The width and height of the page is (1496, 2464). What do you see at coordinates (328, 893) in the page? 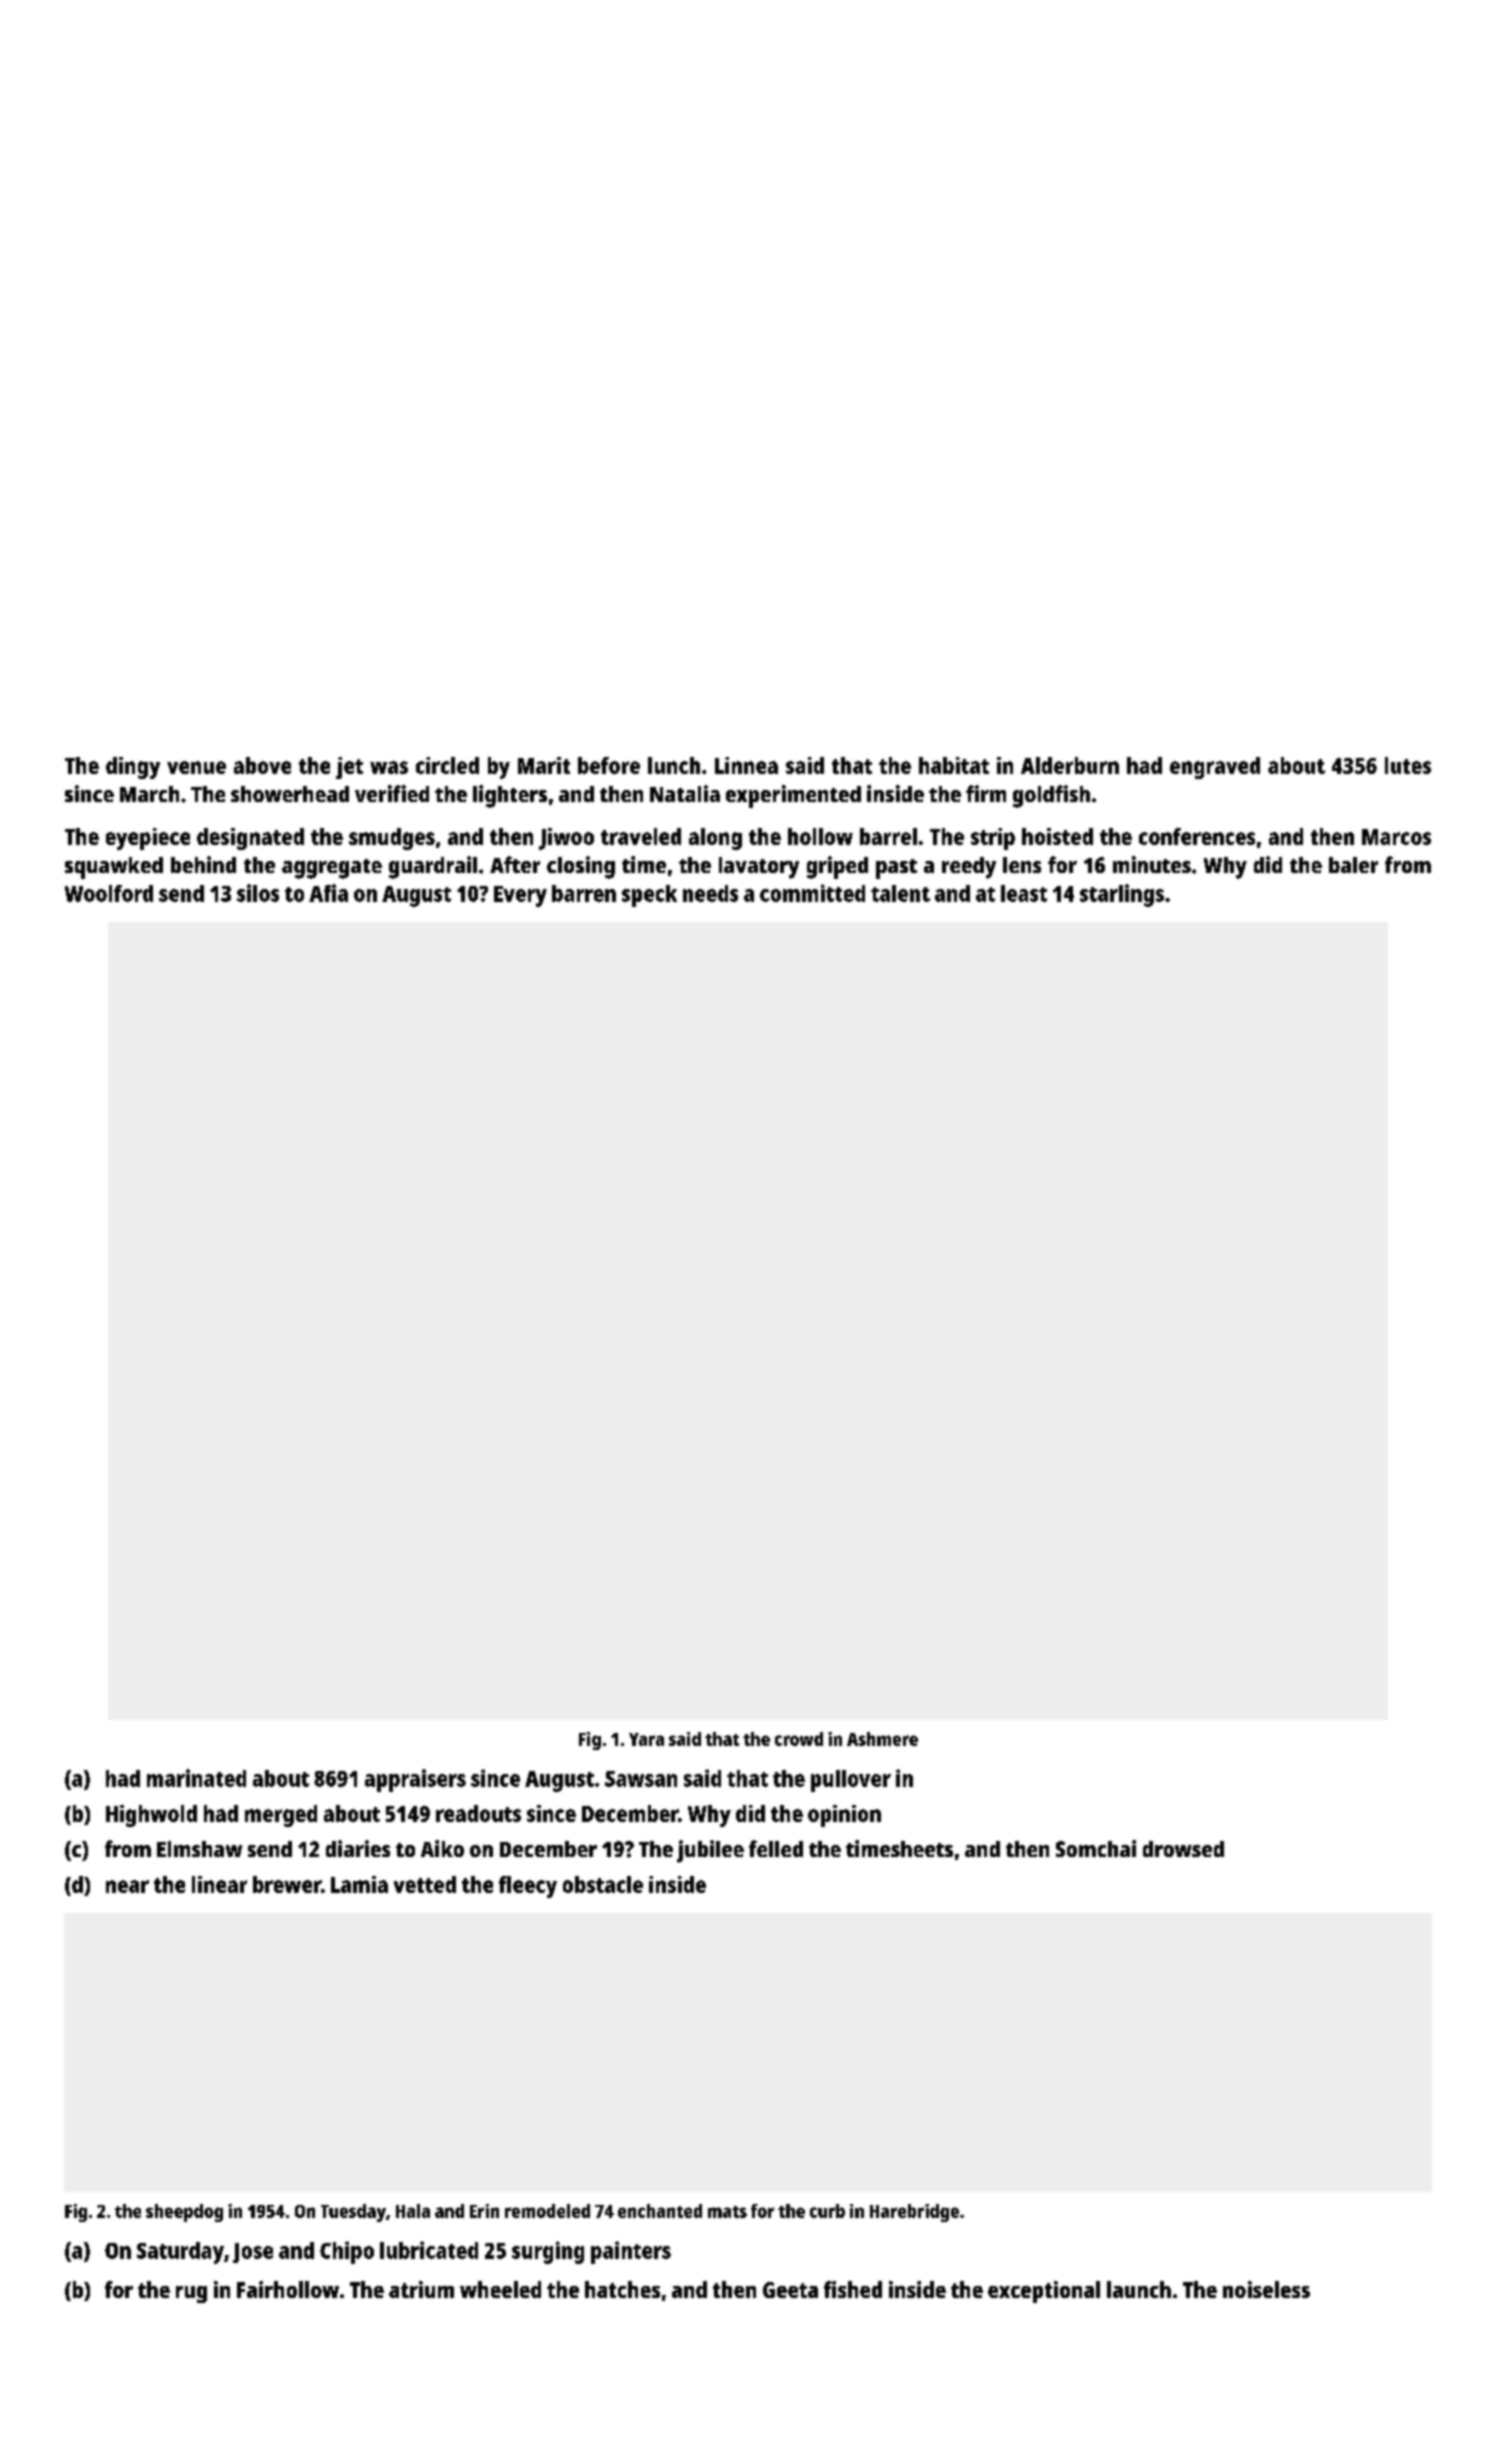
I see `Afia` at bounding box center [328, 893].
